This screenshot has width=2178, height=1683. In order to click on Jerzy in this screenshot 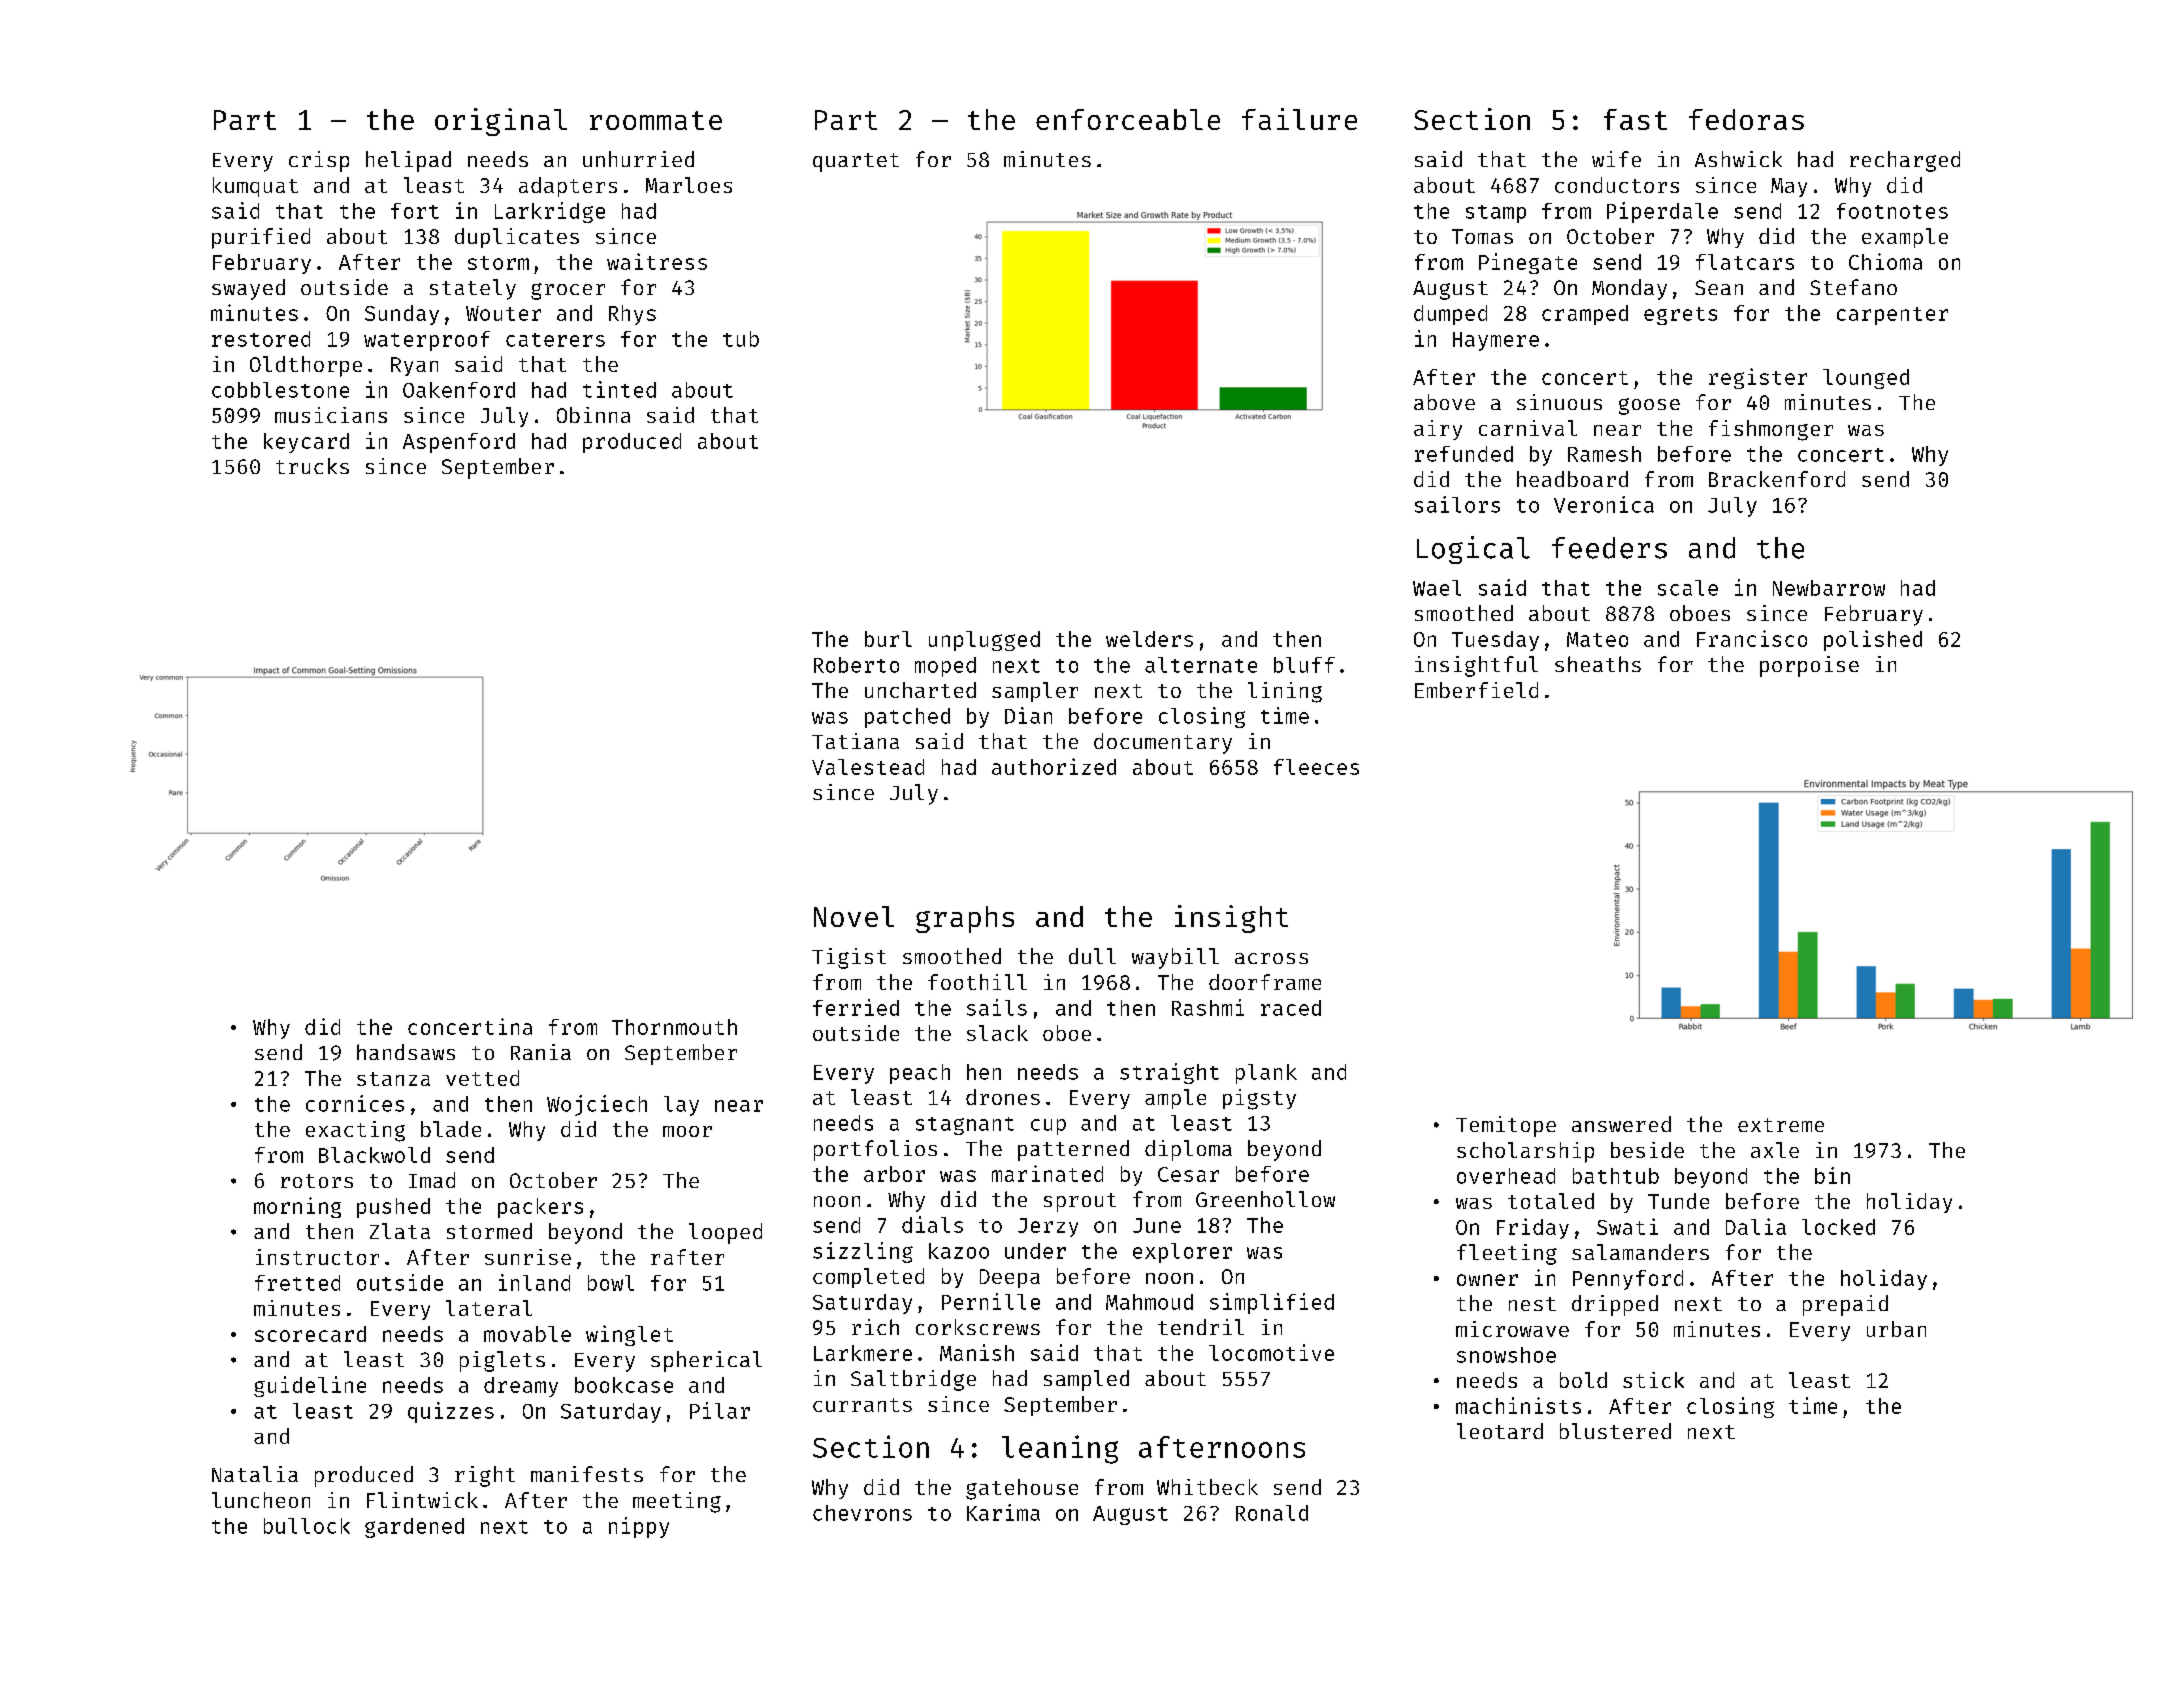, I will do `click(1048, 1227)`.
